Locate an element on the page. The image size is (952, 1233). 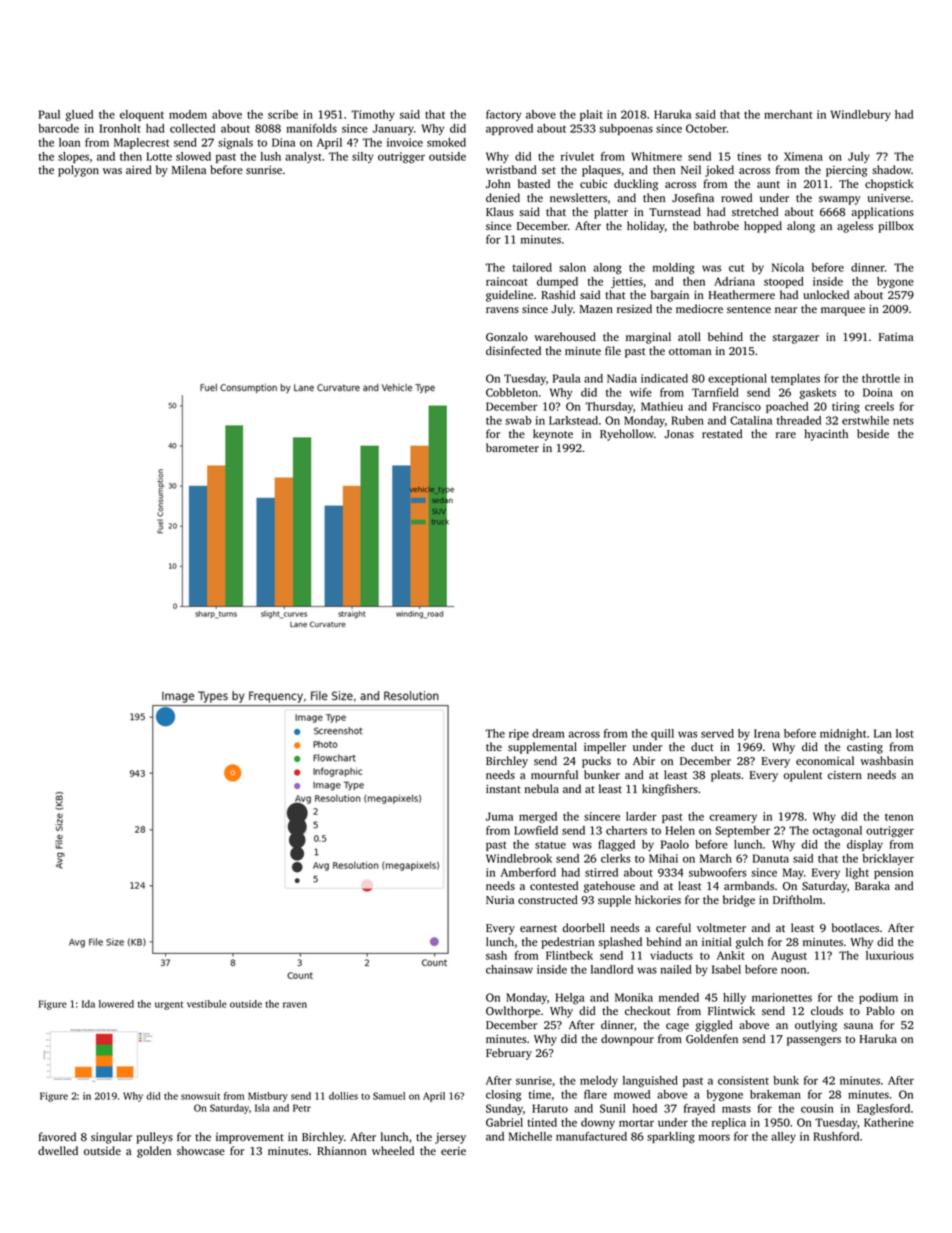
pulleys is located at coordinates (154, 1138).
